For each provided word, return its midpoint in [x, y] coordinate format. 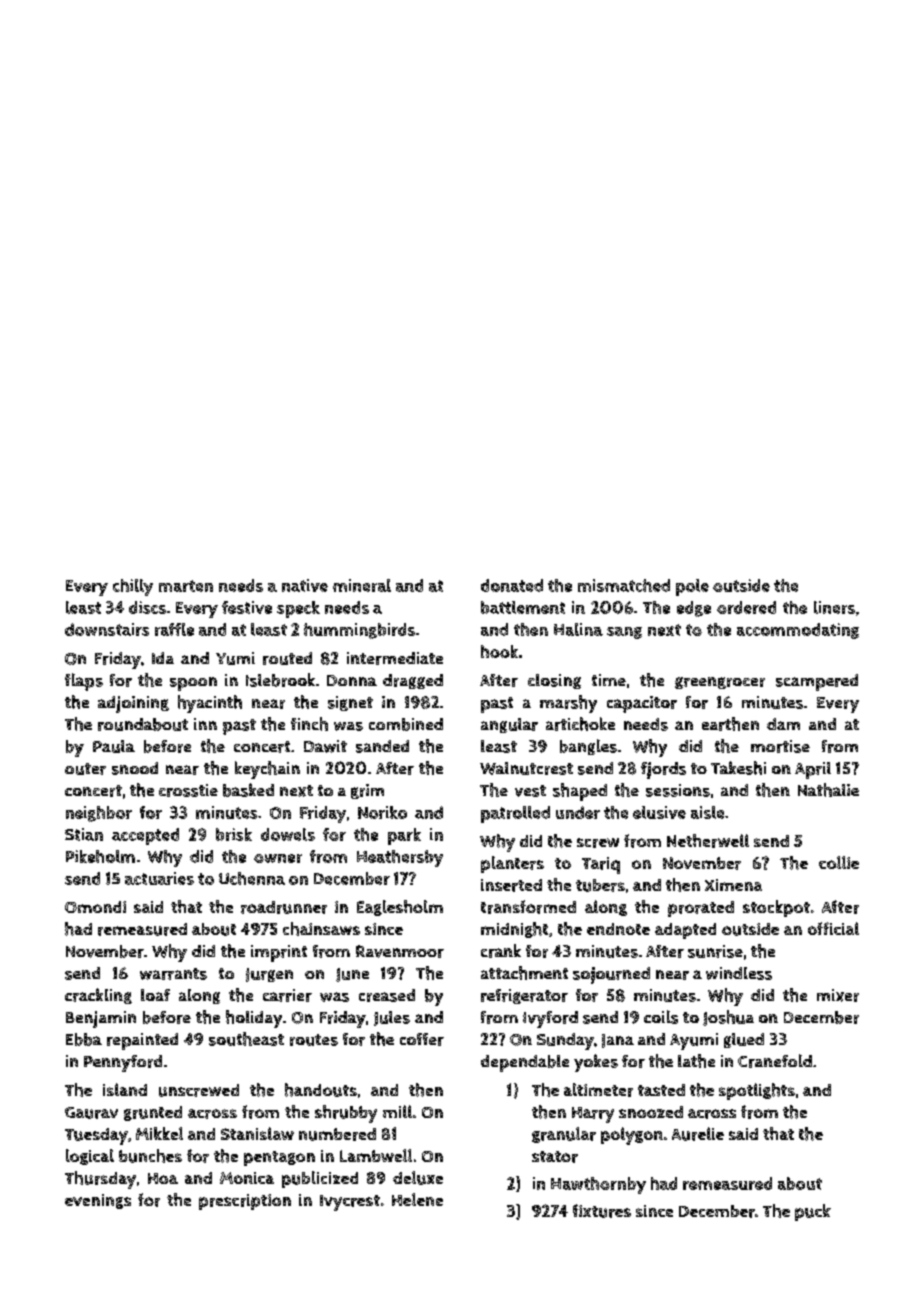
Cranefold [775, 1061]
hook [499, 651]
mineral [362, 585]
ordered [746, 607]
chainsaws [321, 929]
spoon [193, 684]
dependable [525, 1063]
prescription [245, 1202]
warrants [173, 974]
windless [739, 973]
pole [692, 587]
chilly [133, 587]
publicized [320, 1179]
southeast [246, 1039]
